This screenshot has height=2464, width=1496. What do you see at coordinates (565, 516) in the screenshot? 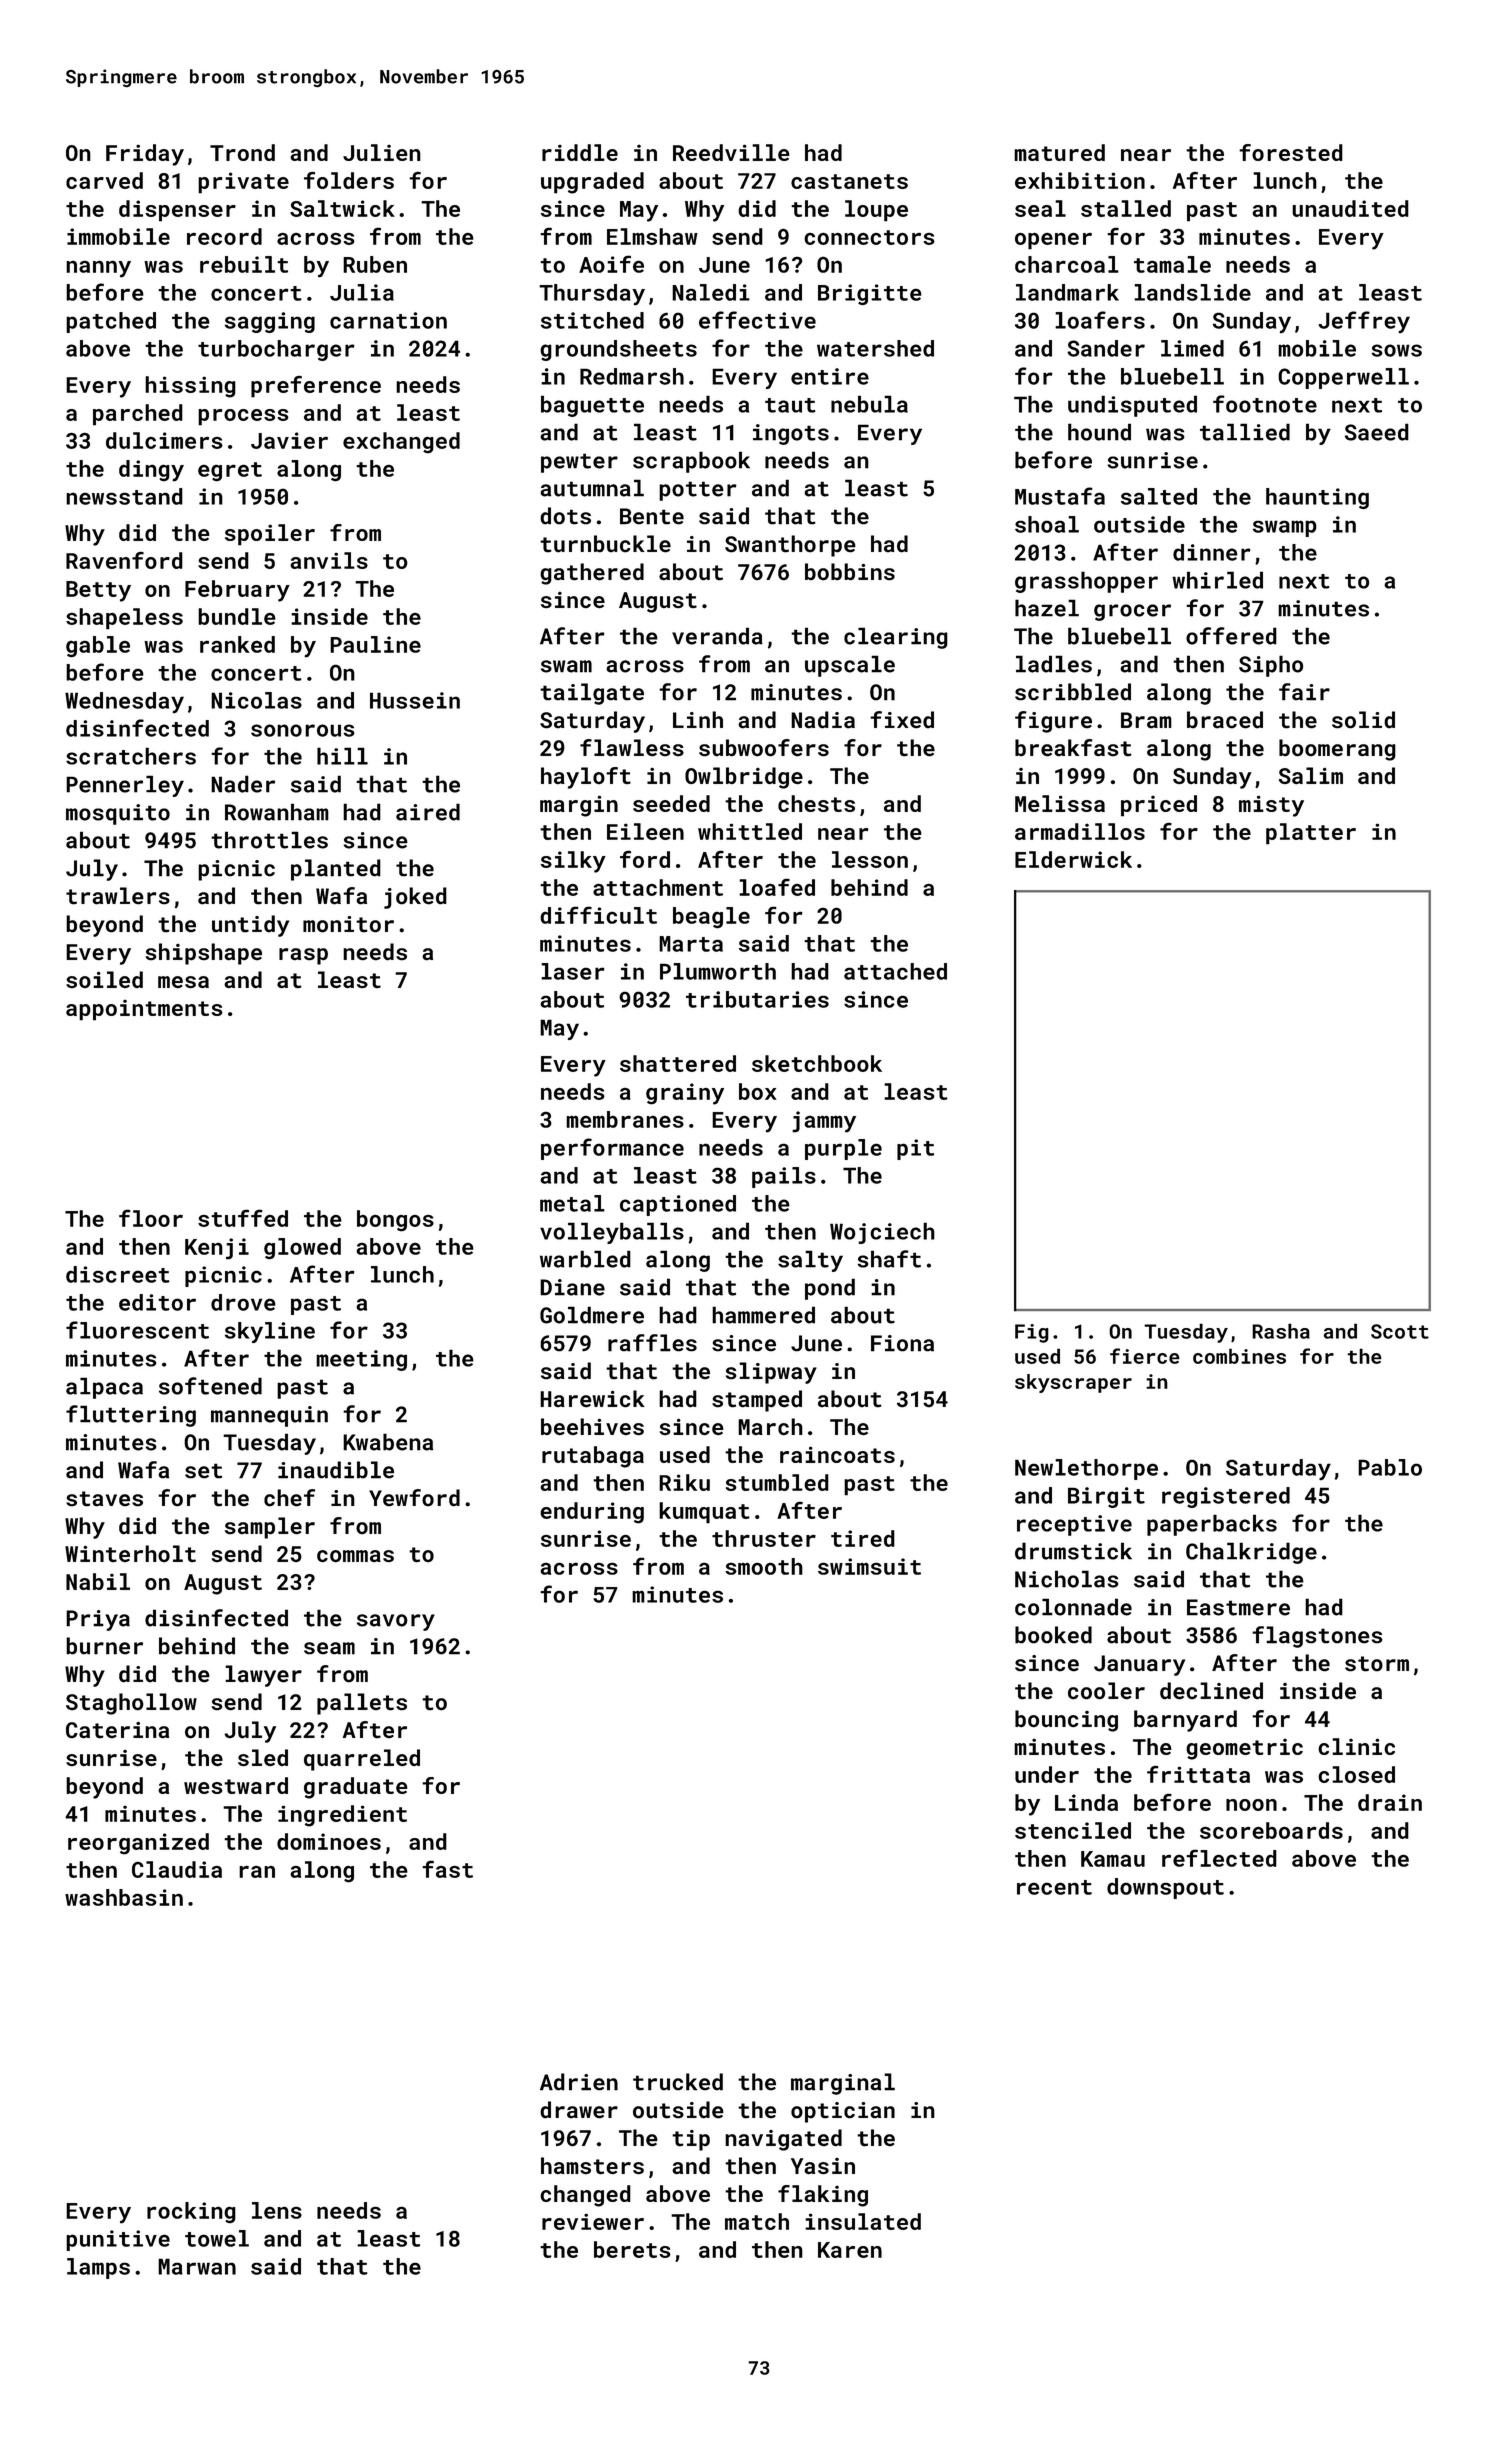
I see `dots` at bounding box center [565, 516].
